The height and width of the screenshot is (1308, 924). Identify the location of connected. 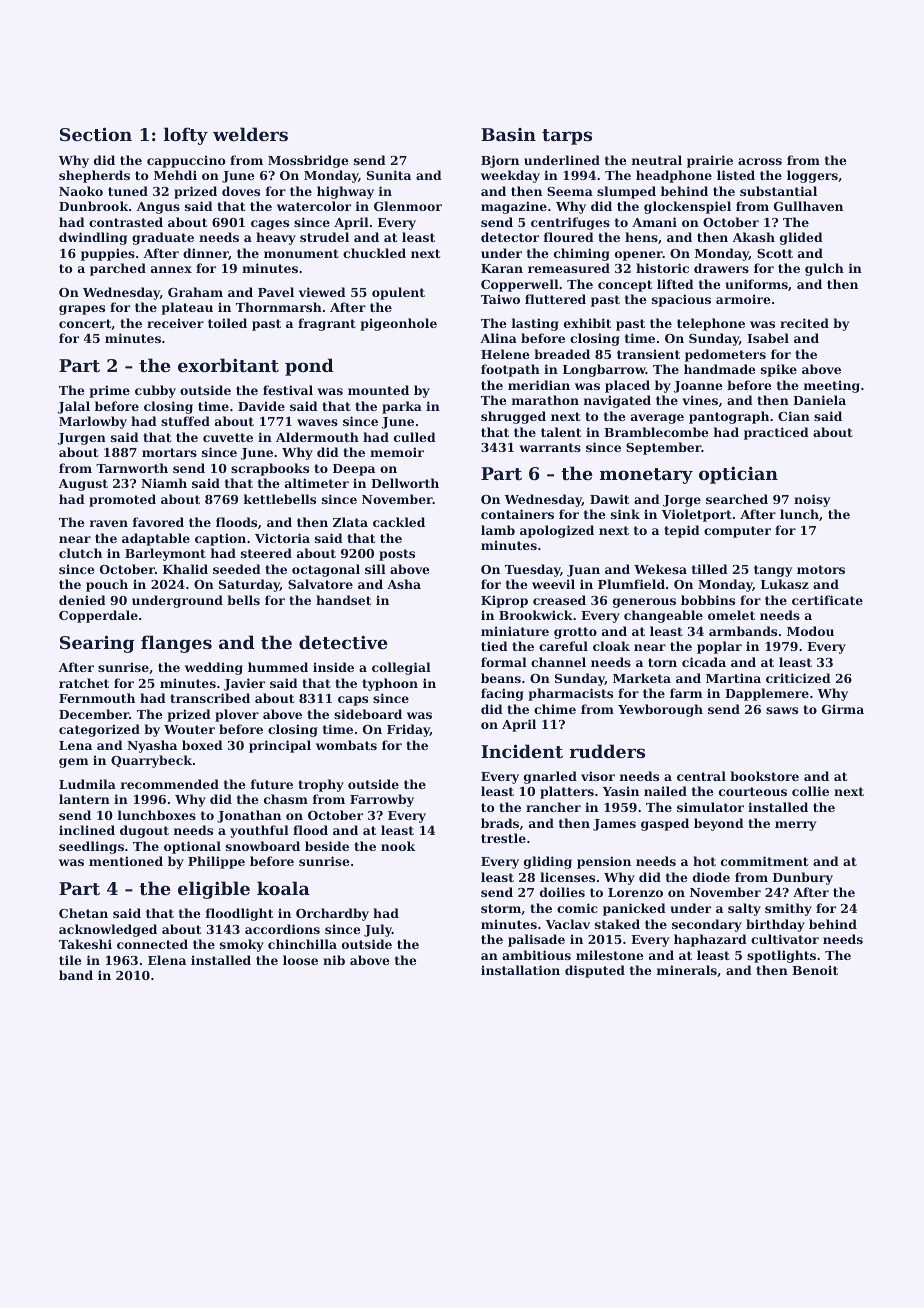
(152, 944).
